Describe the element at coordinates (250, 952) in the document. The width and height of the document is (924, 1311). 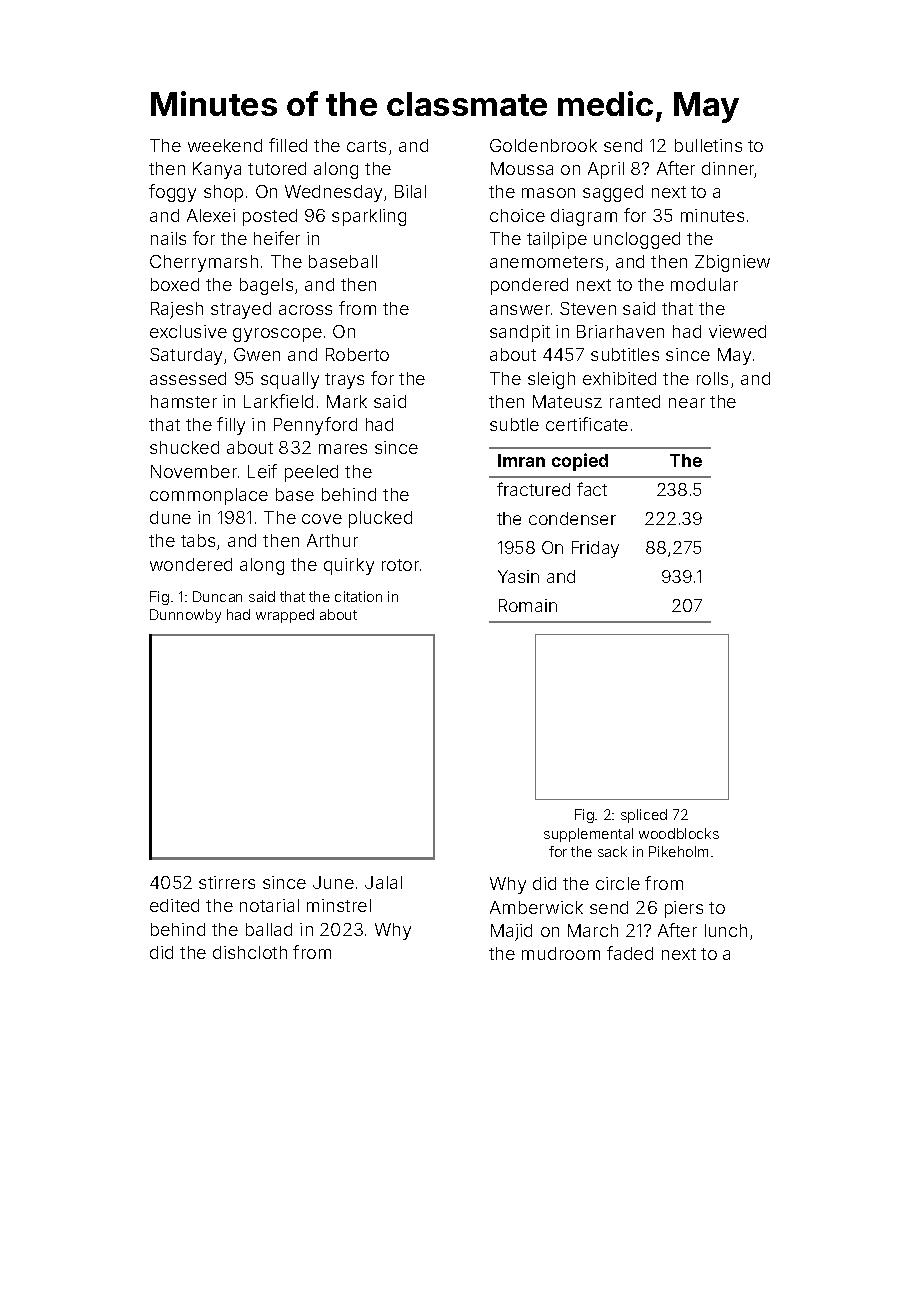
I see `dishcloth` at that location.
